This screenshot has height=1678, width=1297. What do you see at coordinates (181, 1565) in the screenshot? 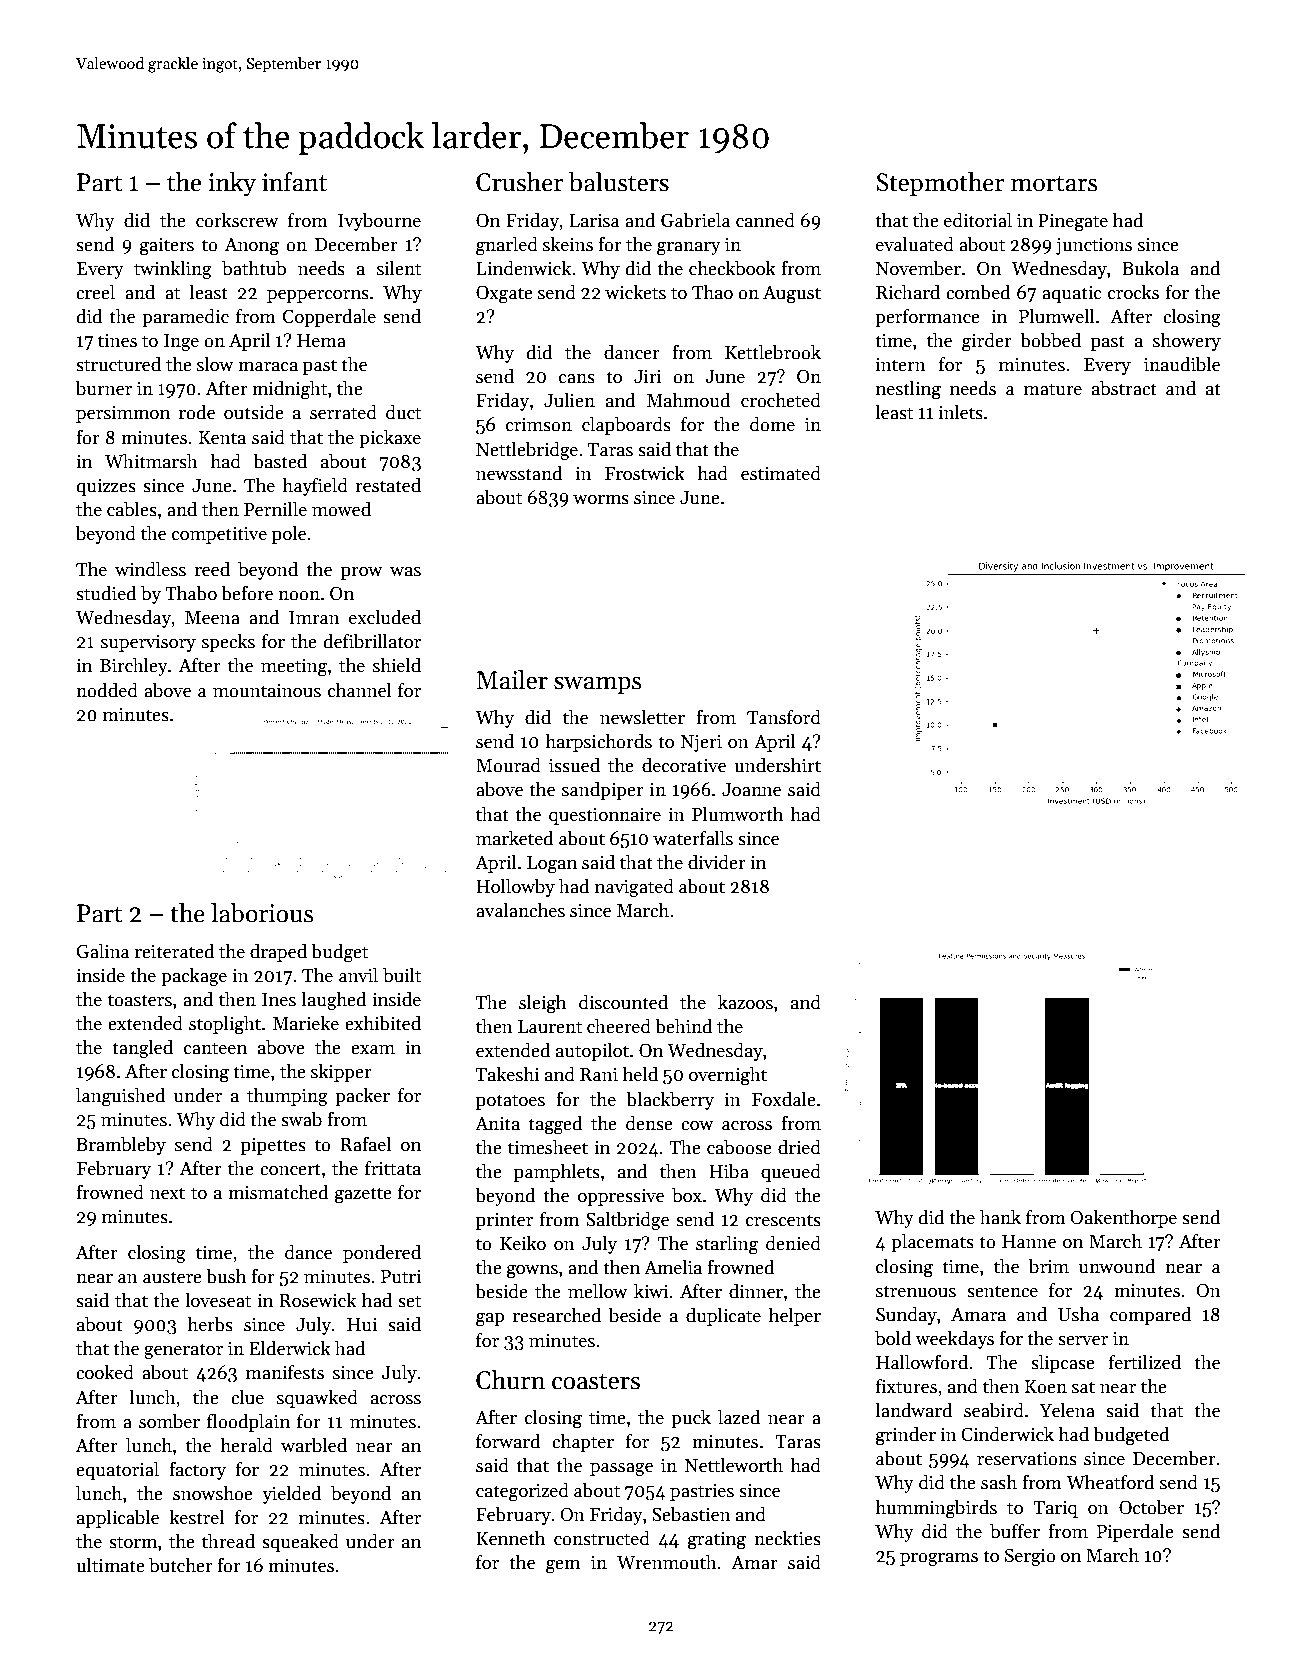
I see `butcher` at bounding box center [181, 1565].
